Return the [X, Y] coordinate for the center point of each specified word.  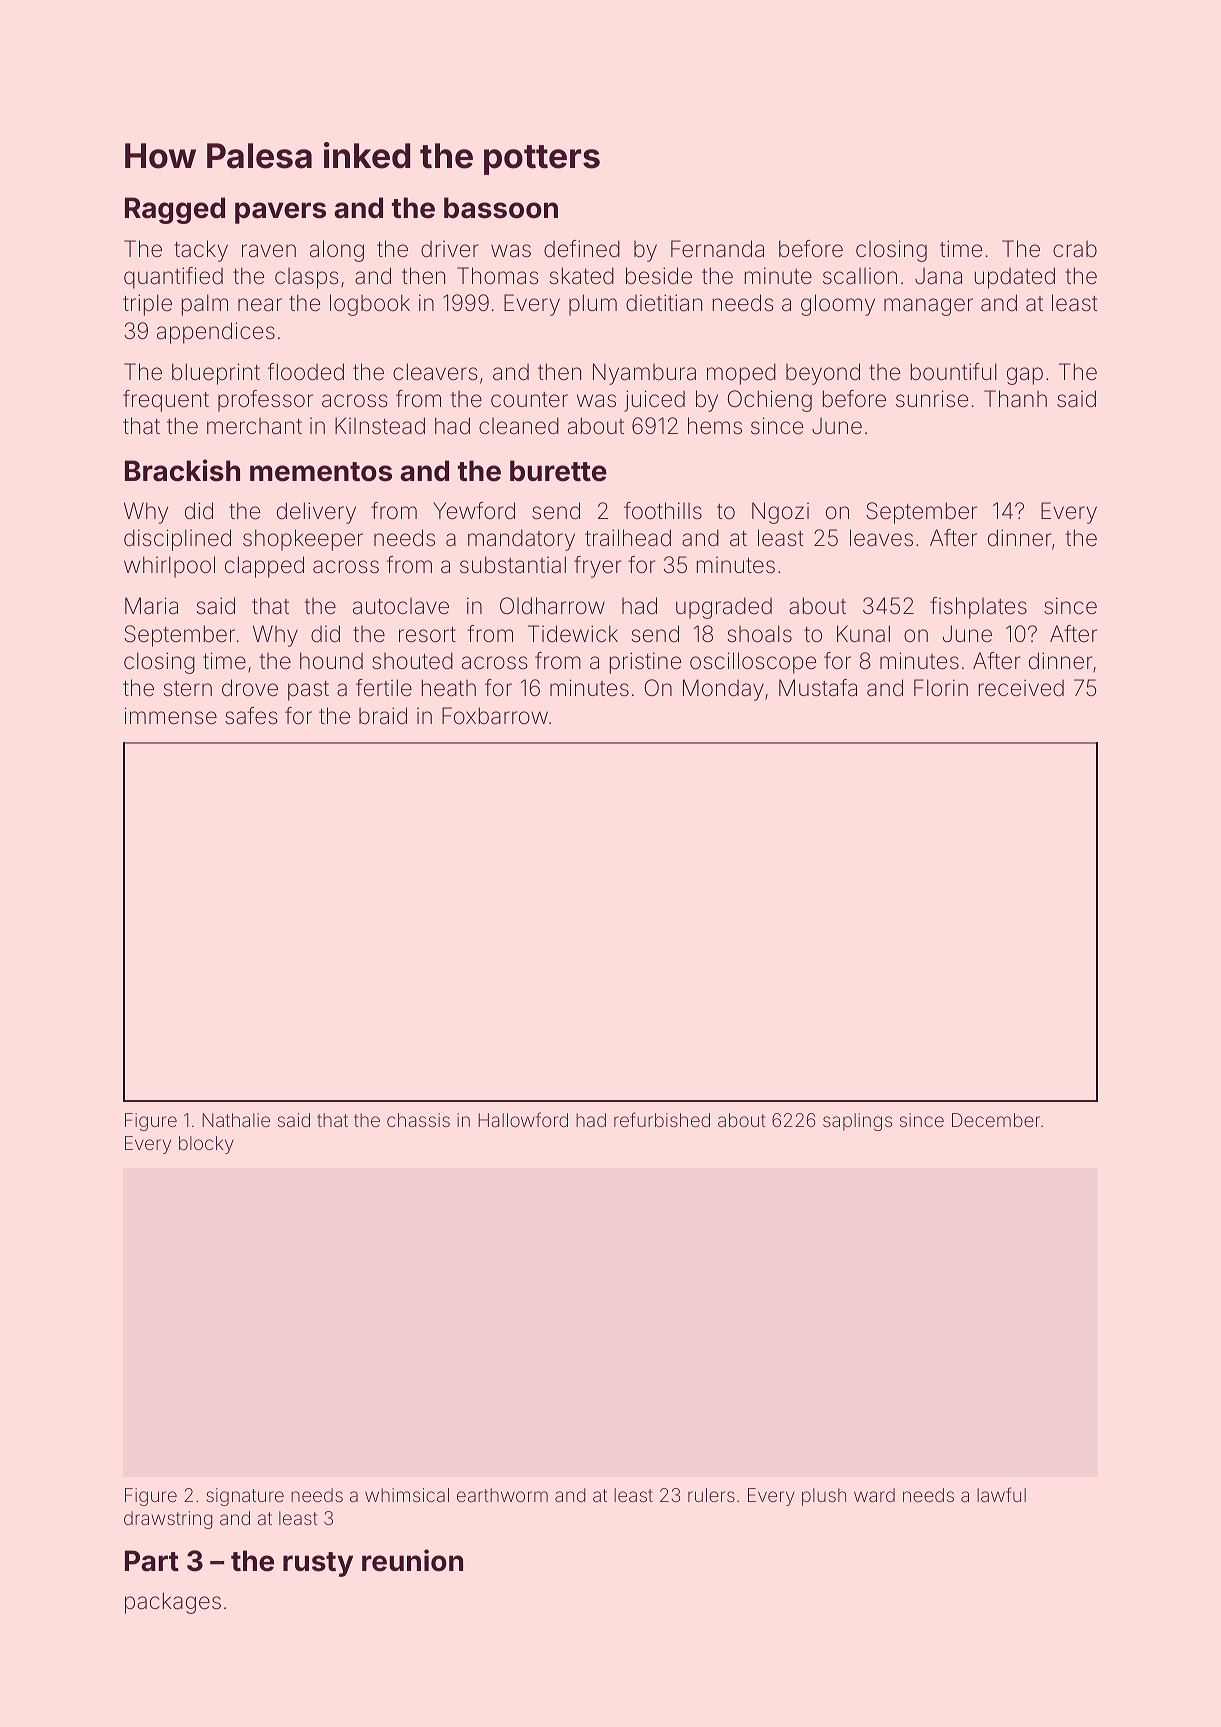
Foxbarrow [495, 716]
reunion [412, 1560]
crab [1075, 249]
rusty [318, 1564]
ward [874, 1495]
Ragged [175, 210]
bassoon [501, 208]
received [1021, 688]
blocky [206, 1145]
